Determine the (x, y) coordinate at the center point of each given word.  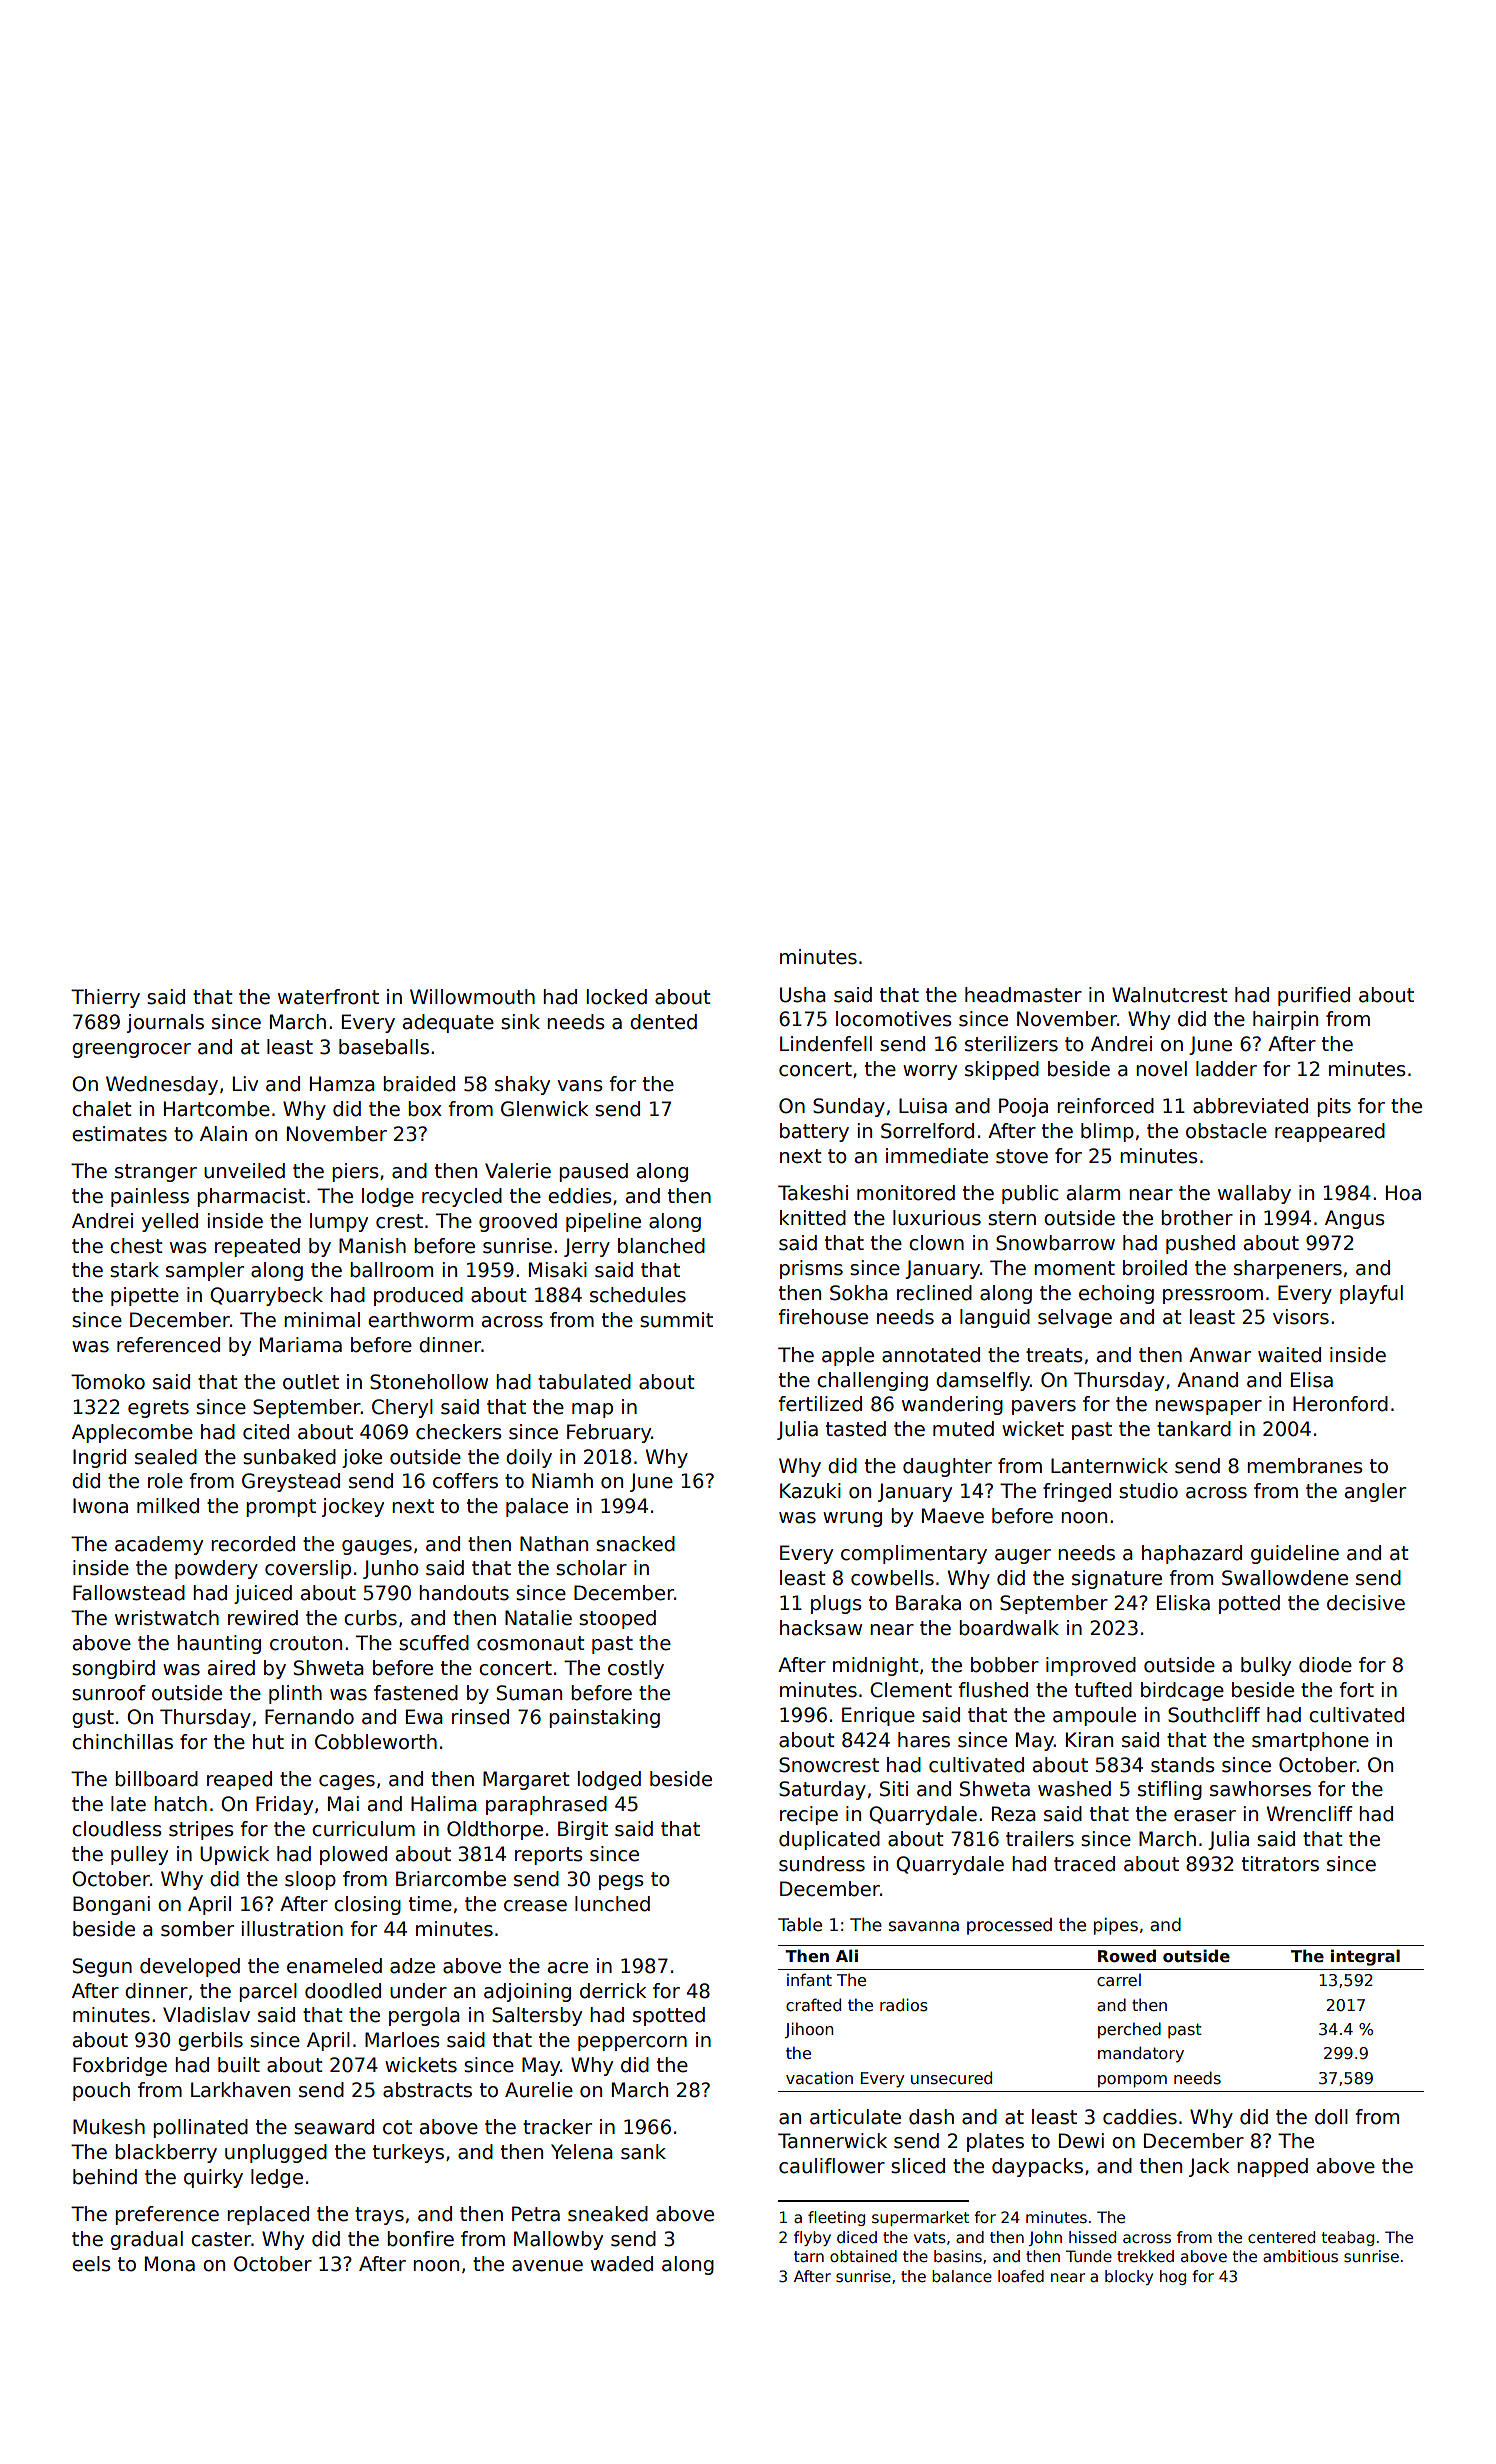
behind (105, 2177)
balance (962, 2276)
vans (580, 1086)
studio (1148, 1491)
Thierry (105, 998)
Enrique (878, 1716)
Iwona (100, 1506)
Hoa (1403, 1193)
